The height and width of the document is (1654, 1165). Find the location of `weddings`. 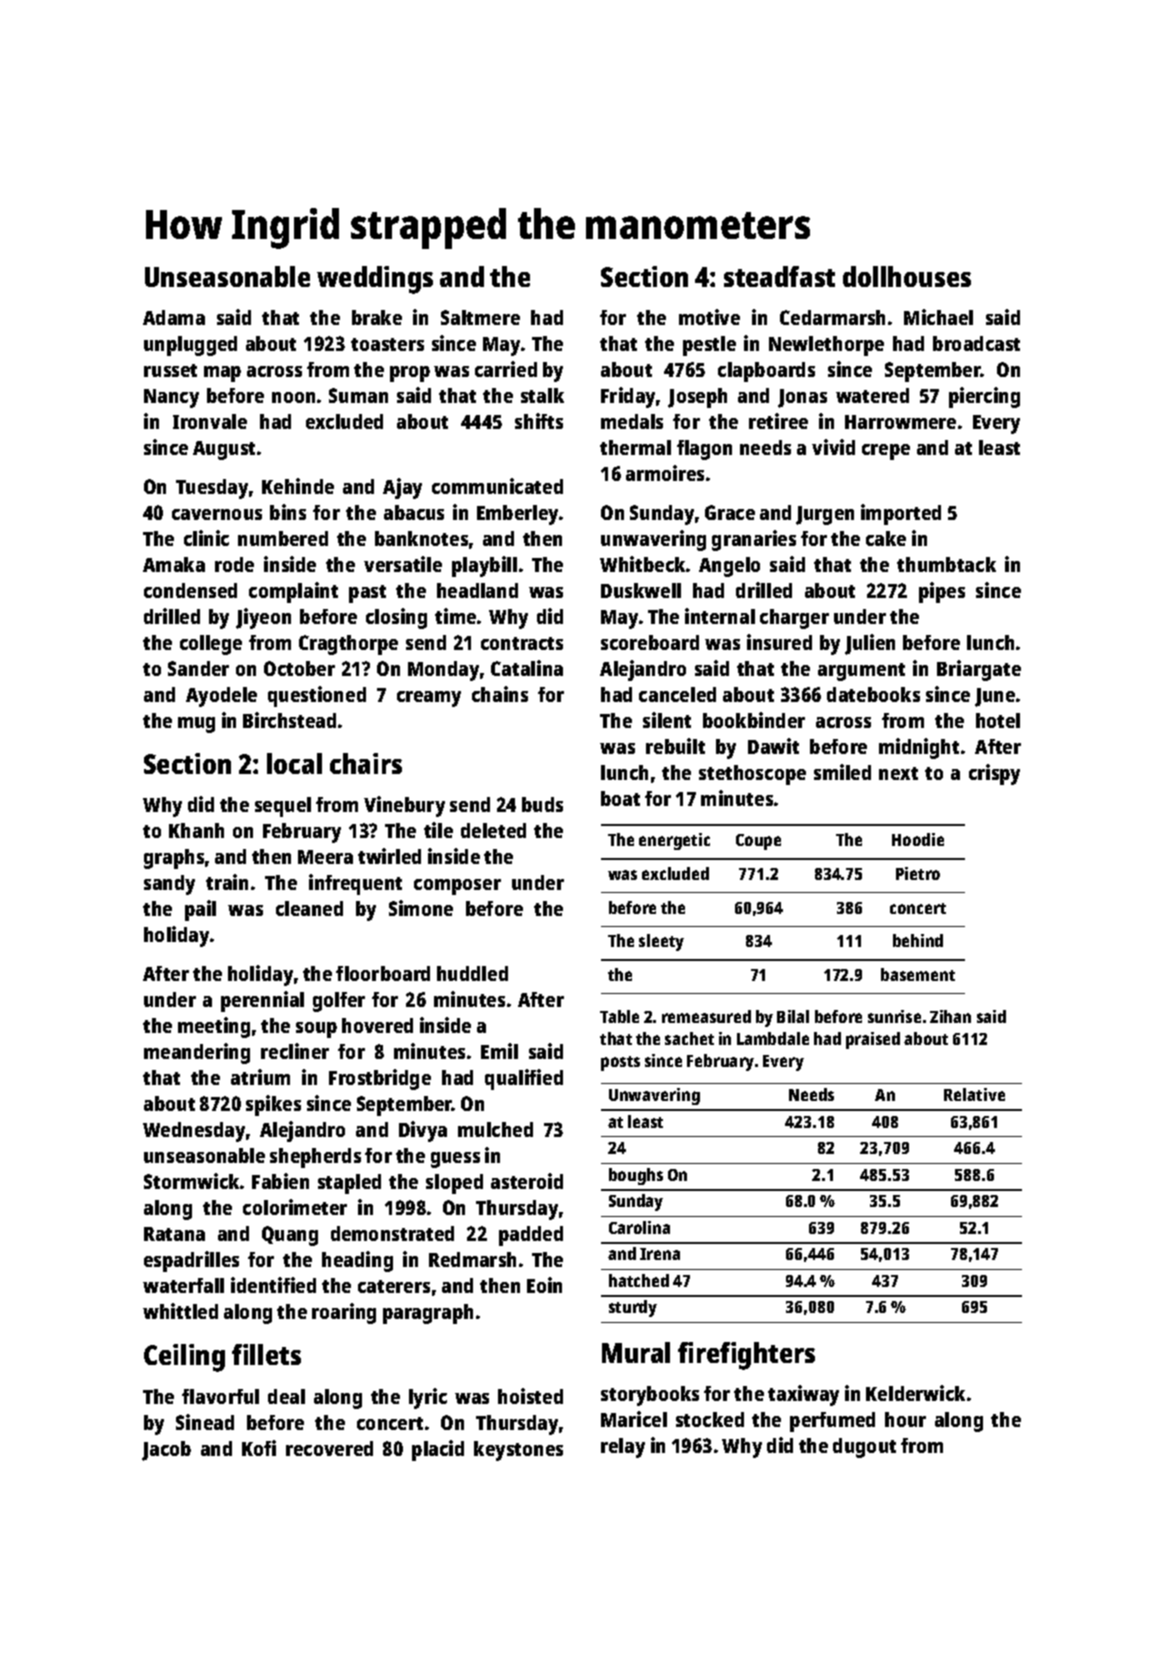

weddings is located at coordinates (375, 280).
